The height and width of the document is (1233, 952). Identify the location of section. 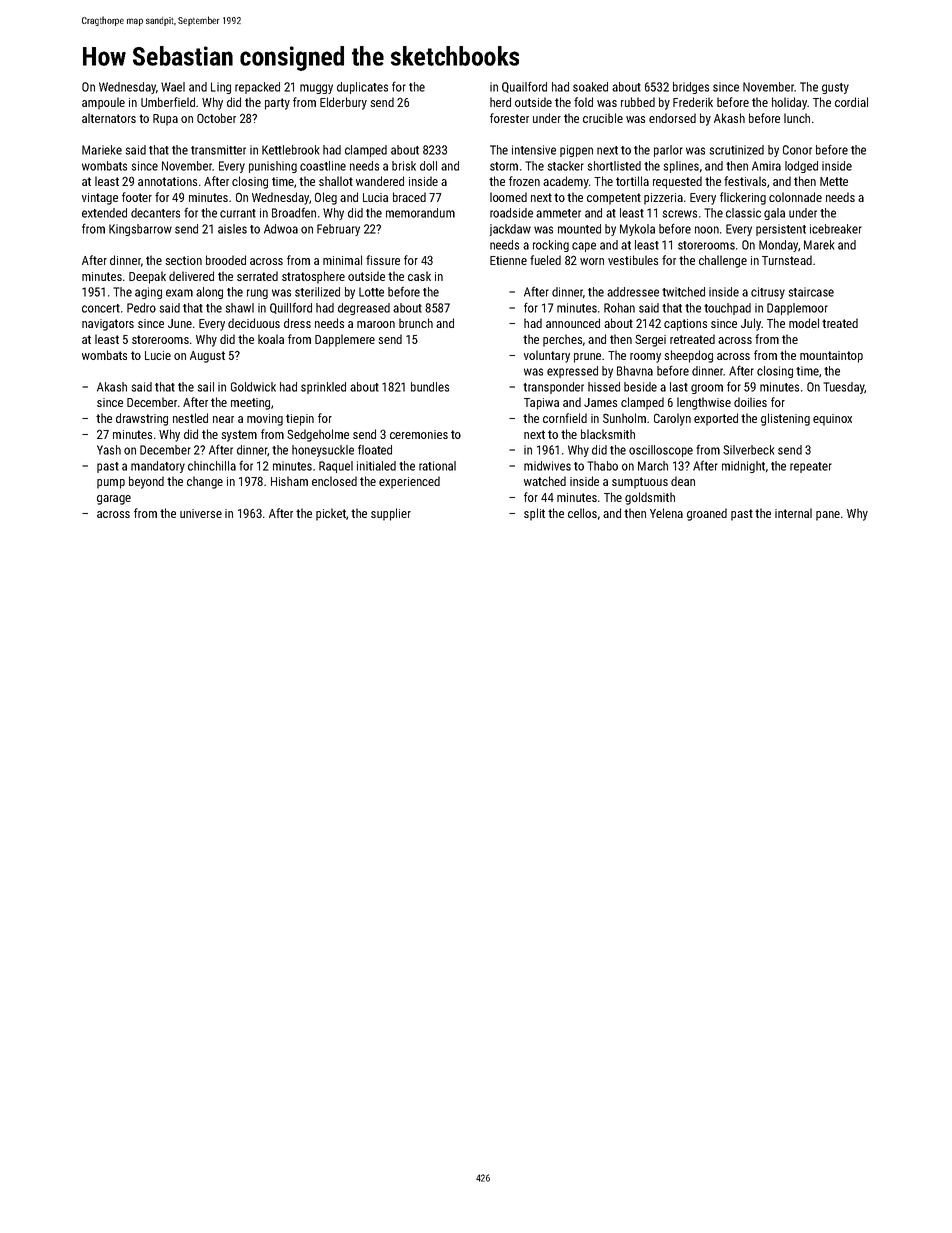
(183, 260).
